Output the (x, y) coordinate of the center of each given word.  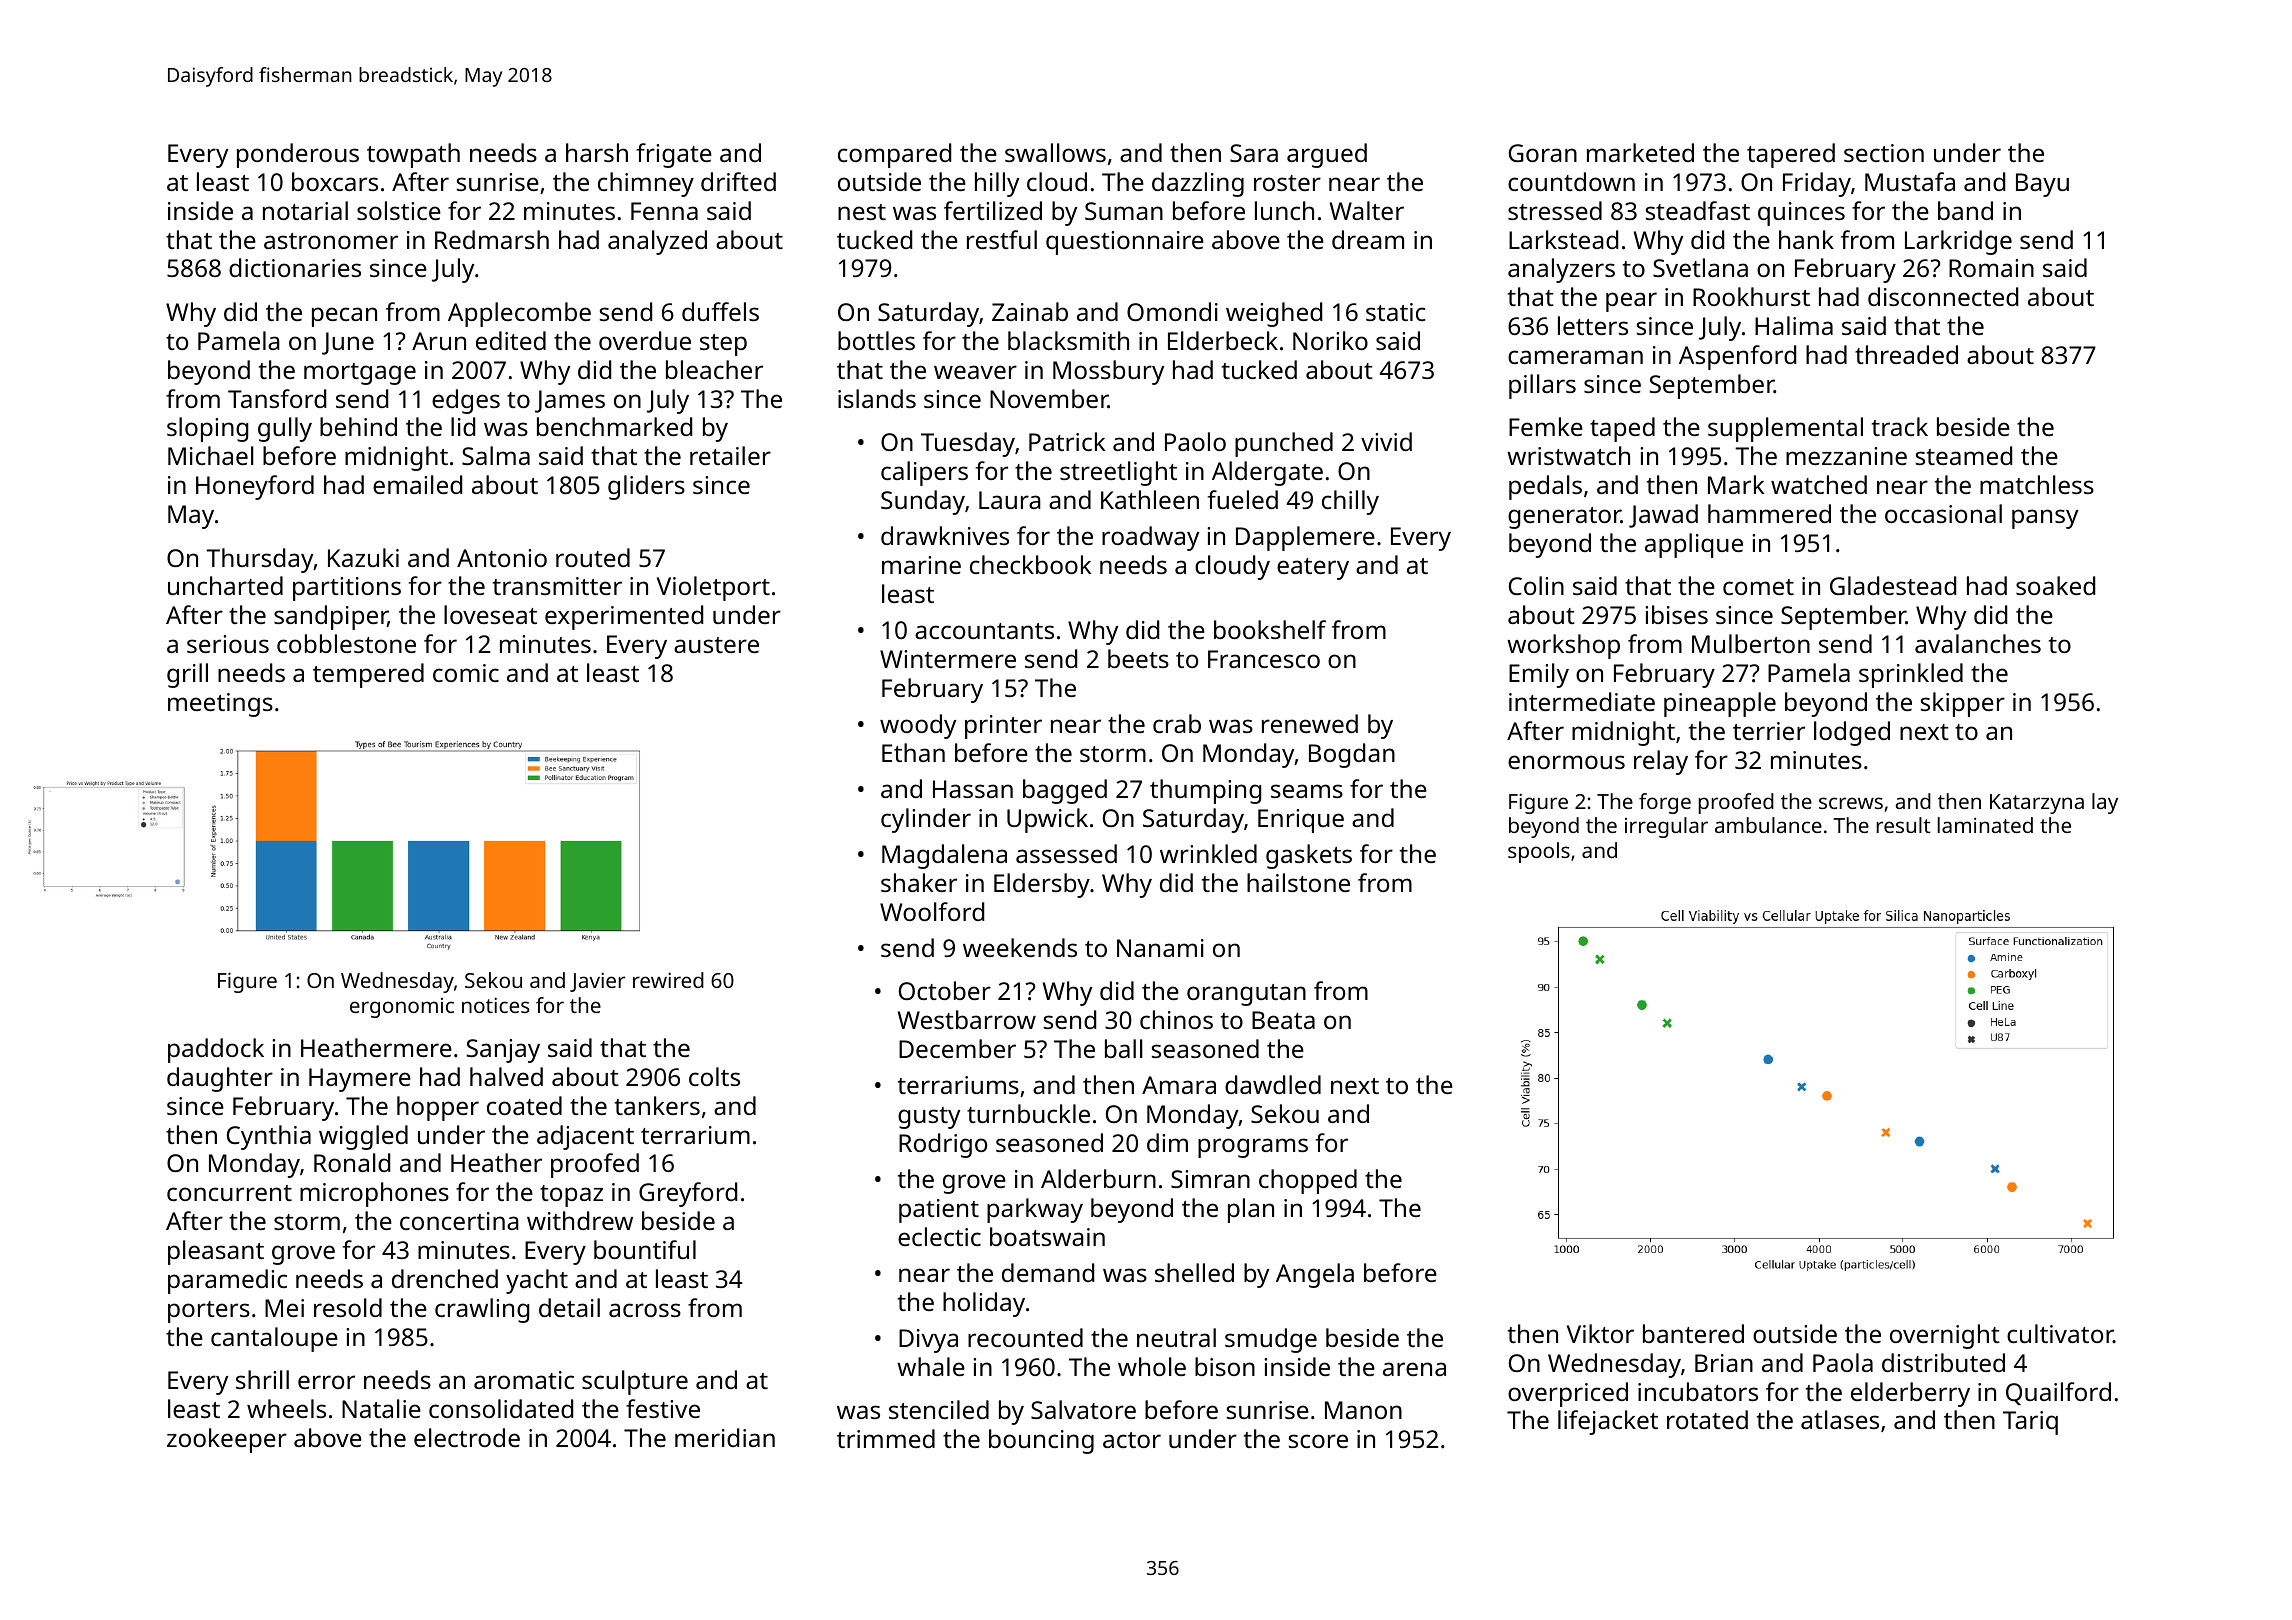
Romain (1991, 268)
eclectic (939, 1236)
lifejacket (1608, 1422)
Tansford (277, 398)
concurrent (229, 1193)
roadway (1150, 538)
